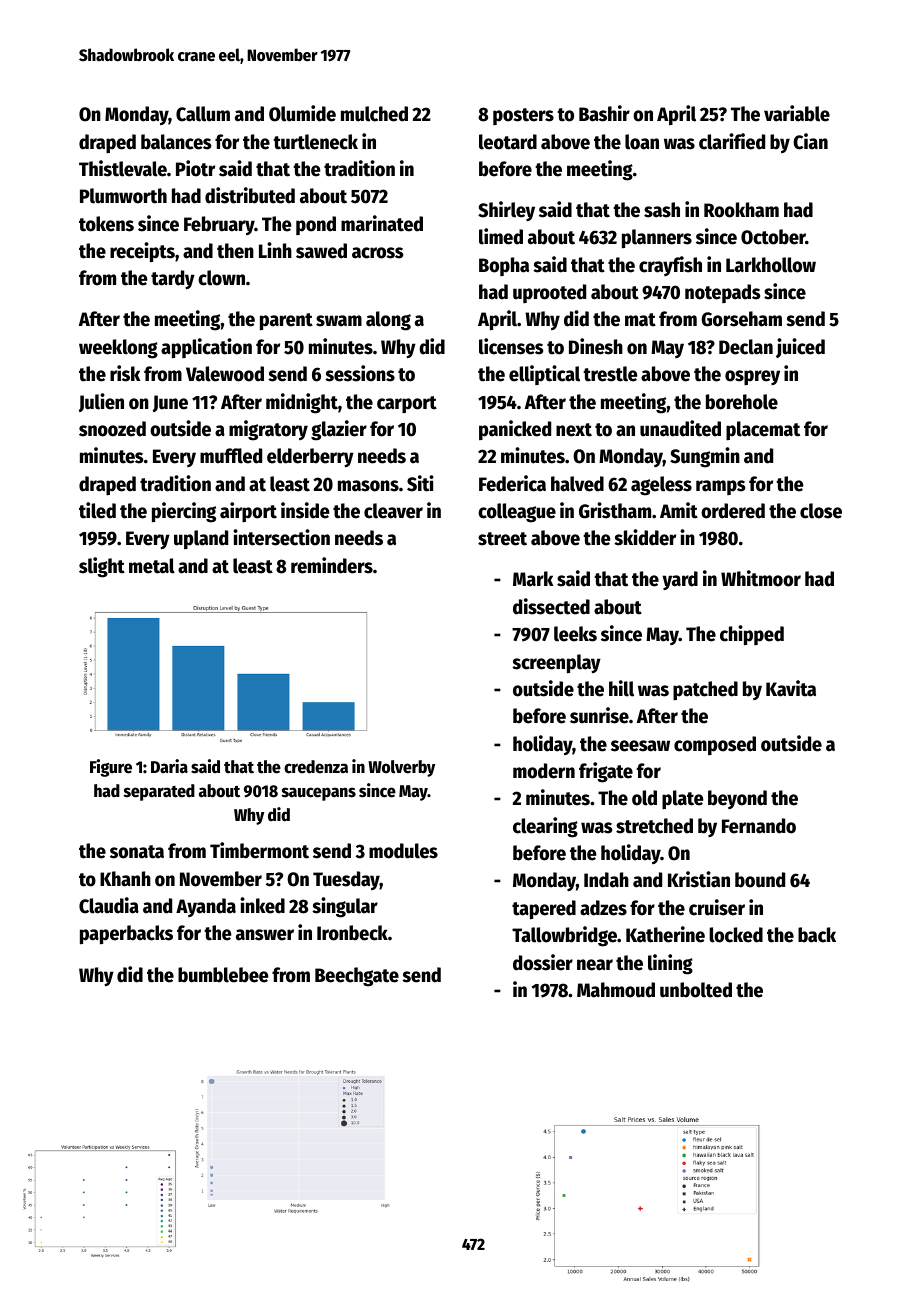  What do you see at coordinates (544, 909) in the screenshot?
I see `tapered` at bounding box center [544, 909].
